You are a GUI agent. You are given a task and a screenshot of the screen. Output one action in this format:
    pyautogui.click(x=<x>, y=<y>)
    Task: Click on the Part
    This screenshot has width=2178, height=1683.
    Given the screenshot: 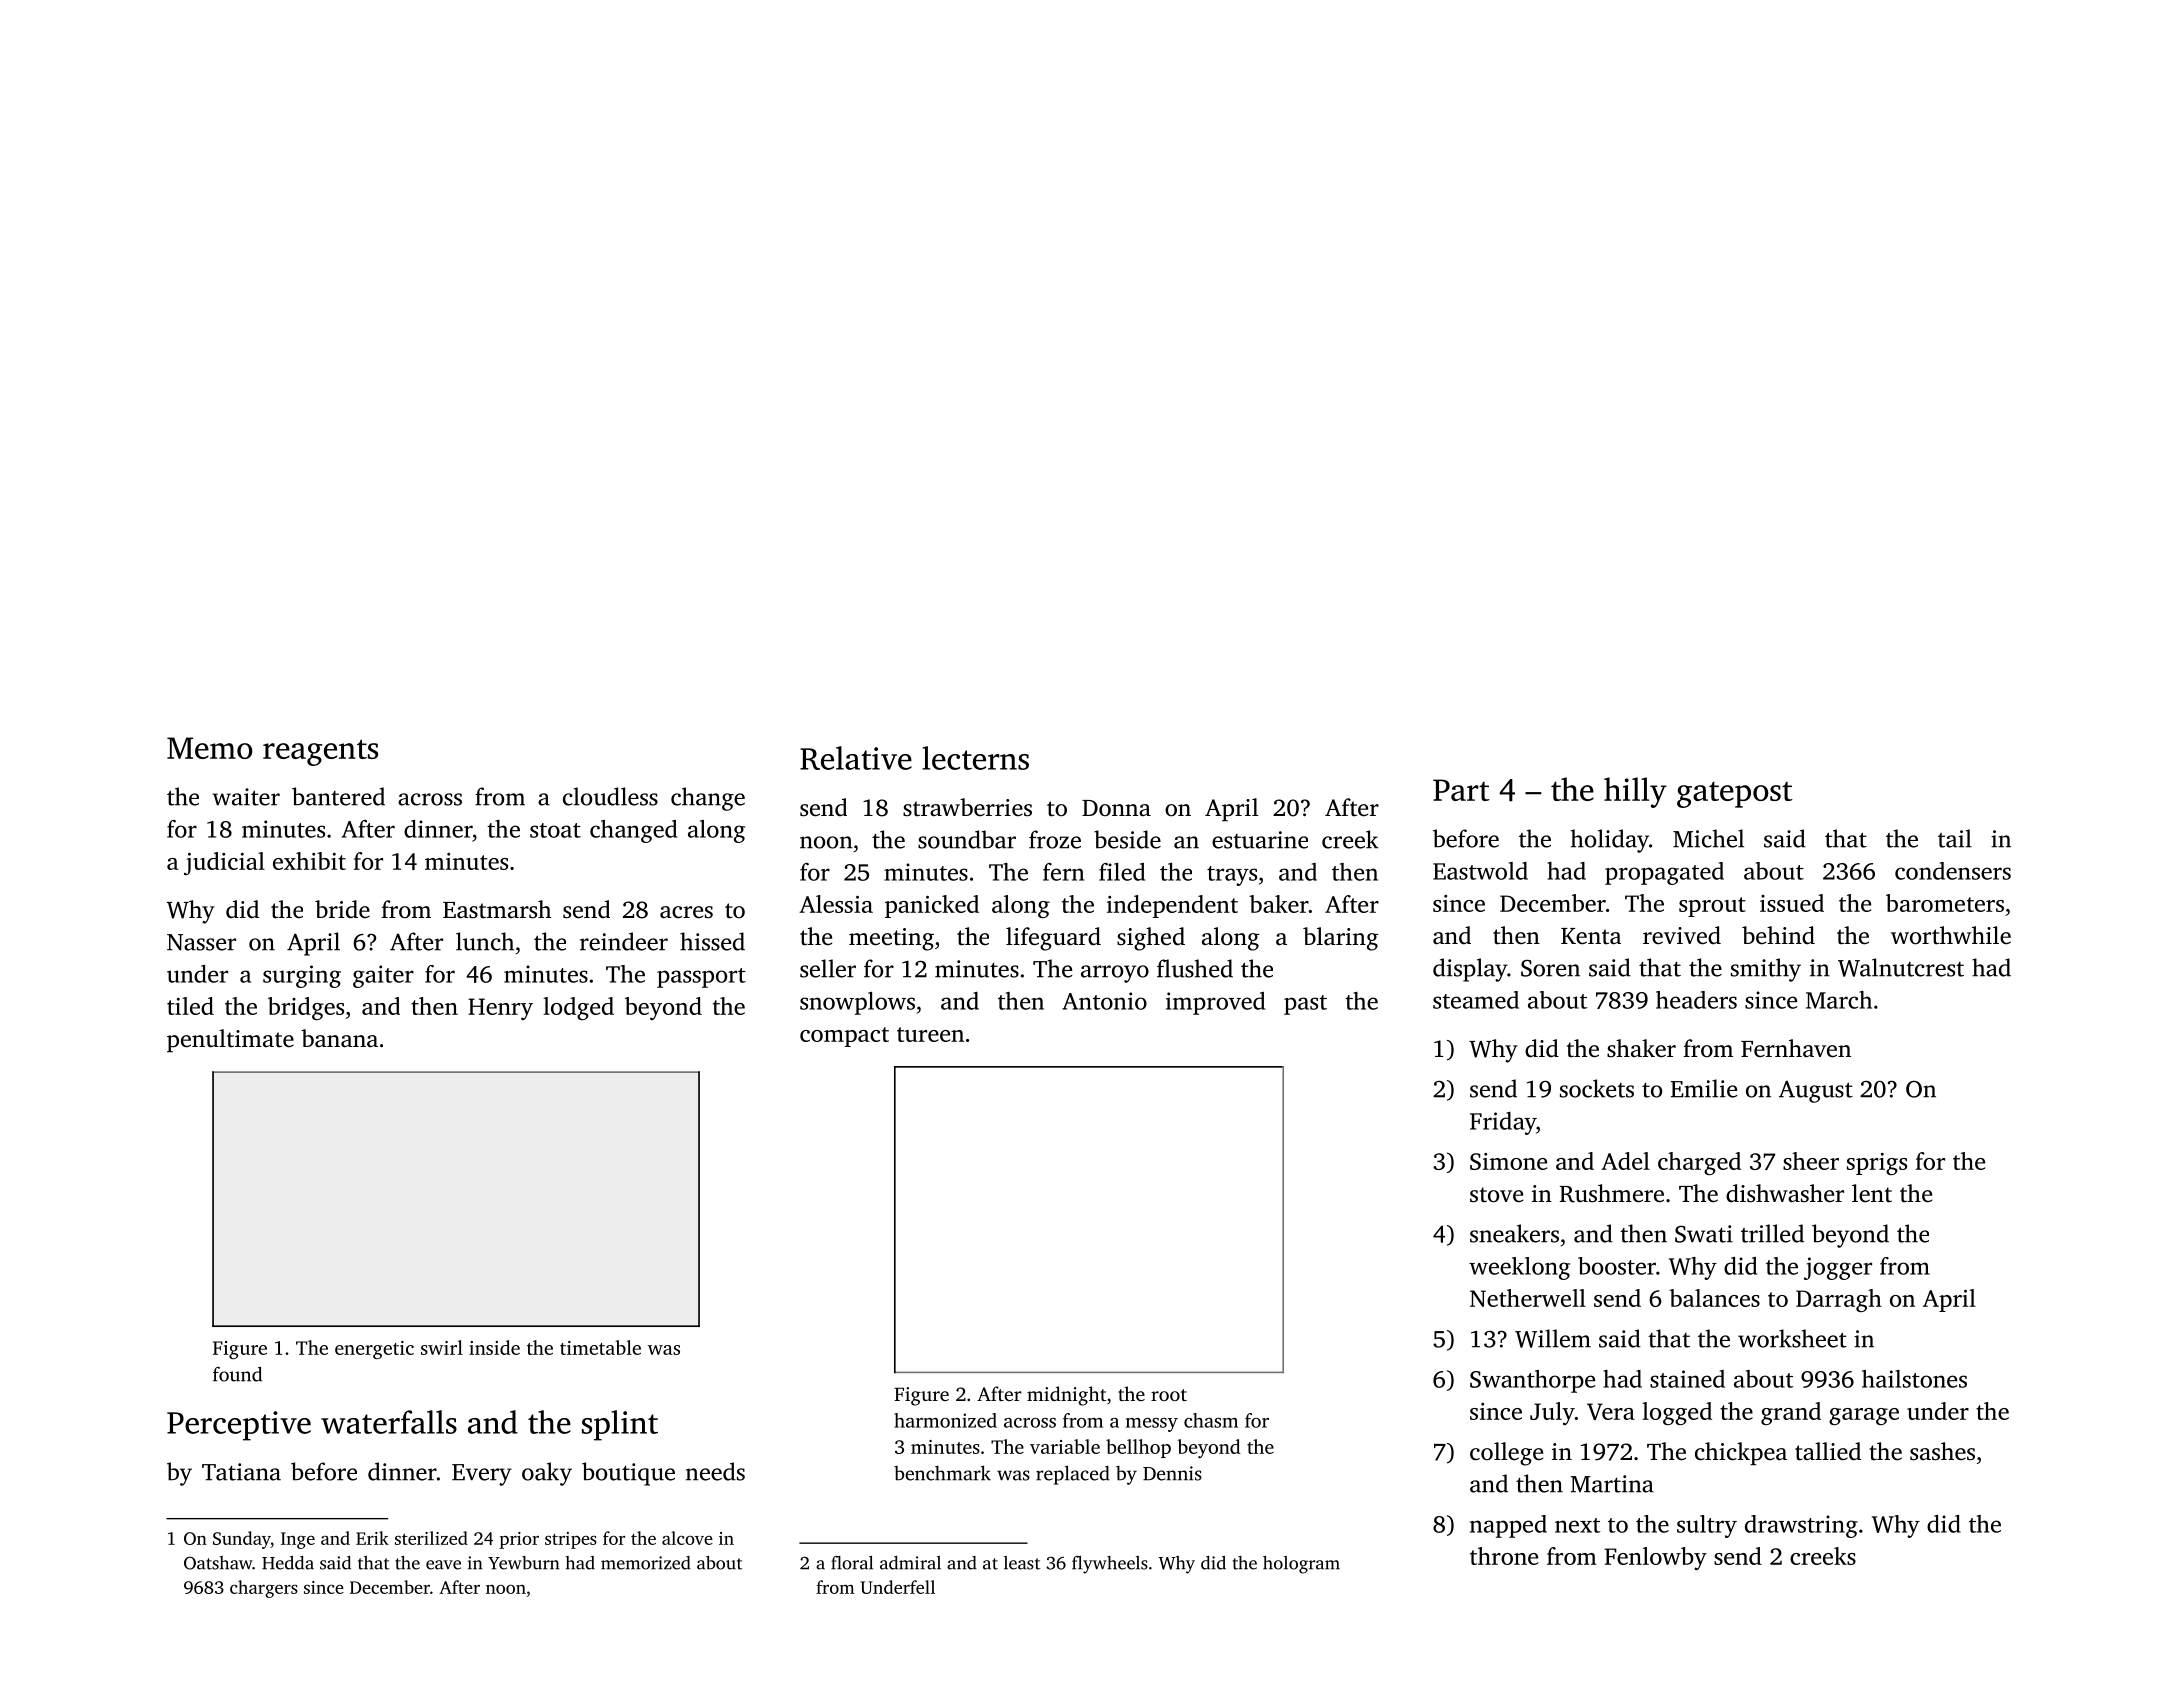 What is the action you would take?
    pyautogui.click(x=1461, y=790)
